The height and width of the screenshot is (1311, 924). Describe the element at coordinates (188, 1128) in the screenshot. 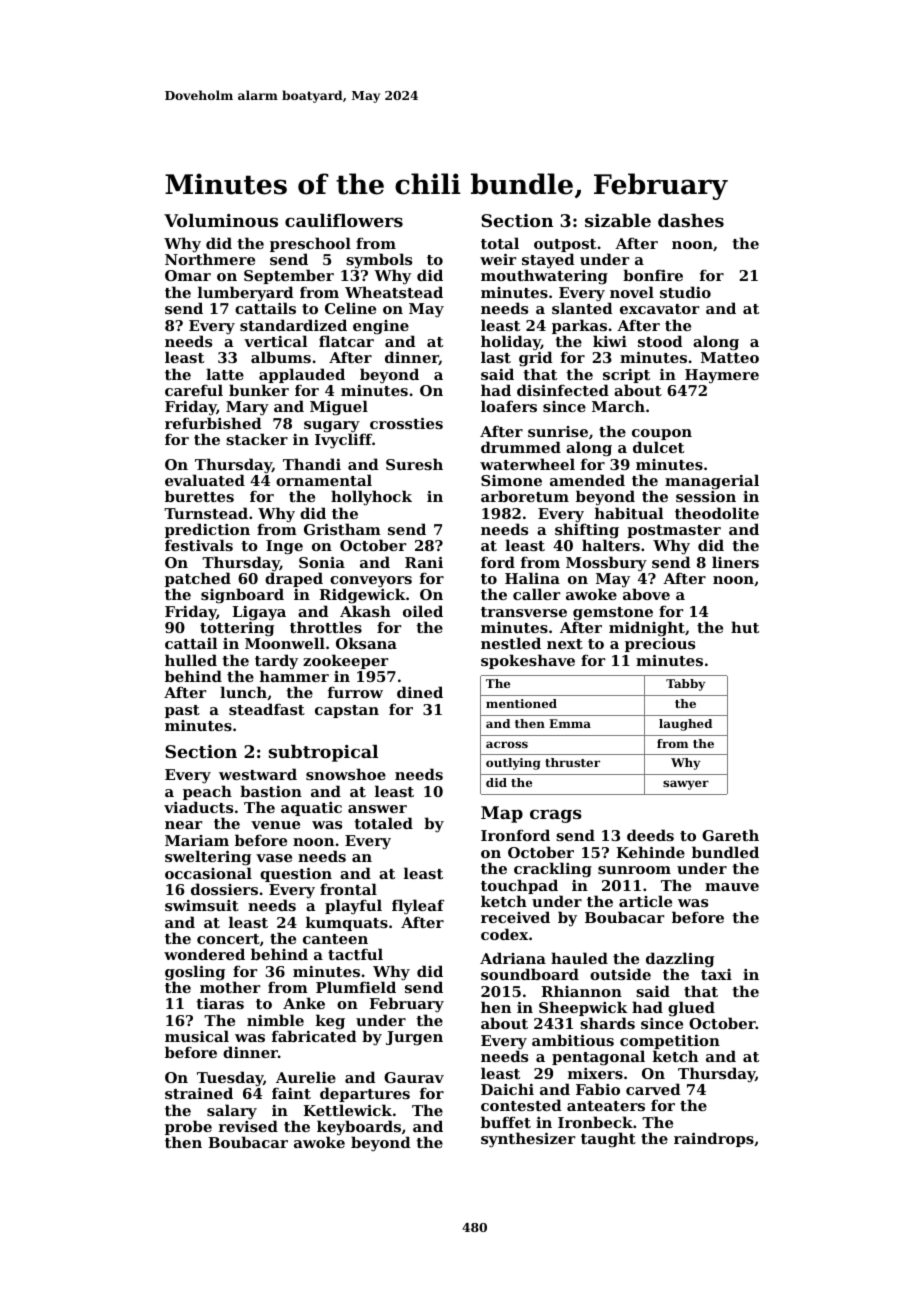

I see `probe` at that location.
